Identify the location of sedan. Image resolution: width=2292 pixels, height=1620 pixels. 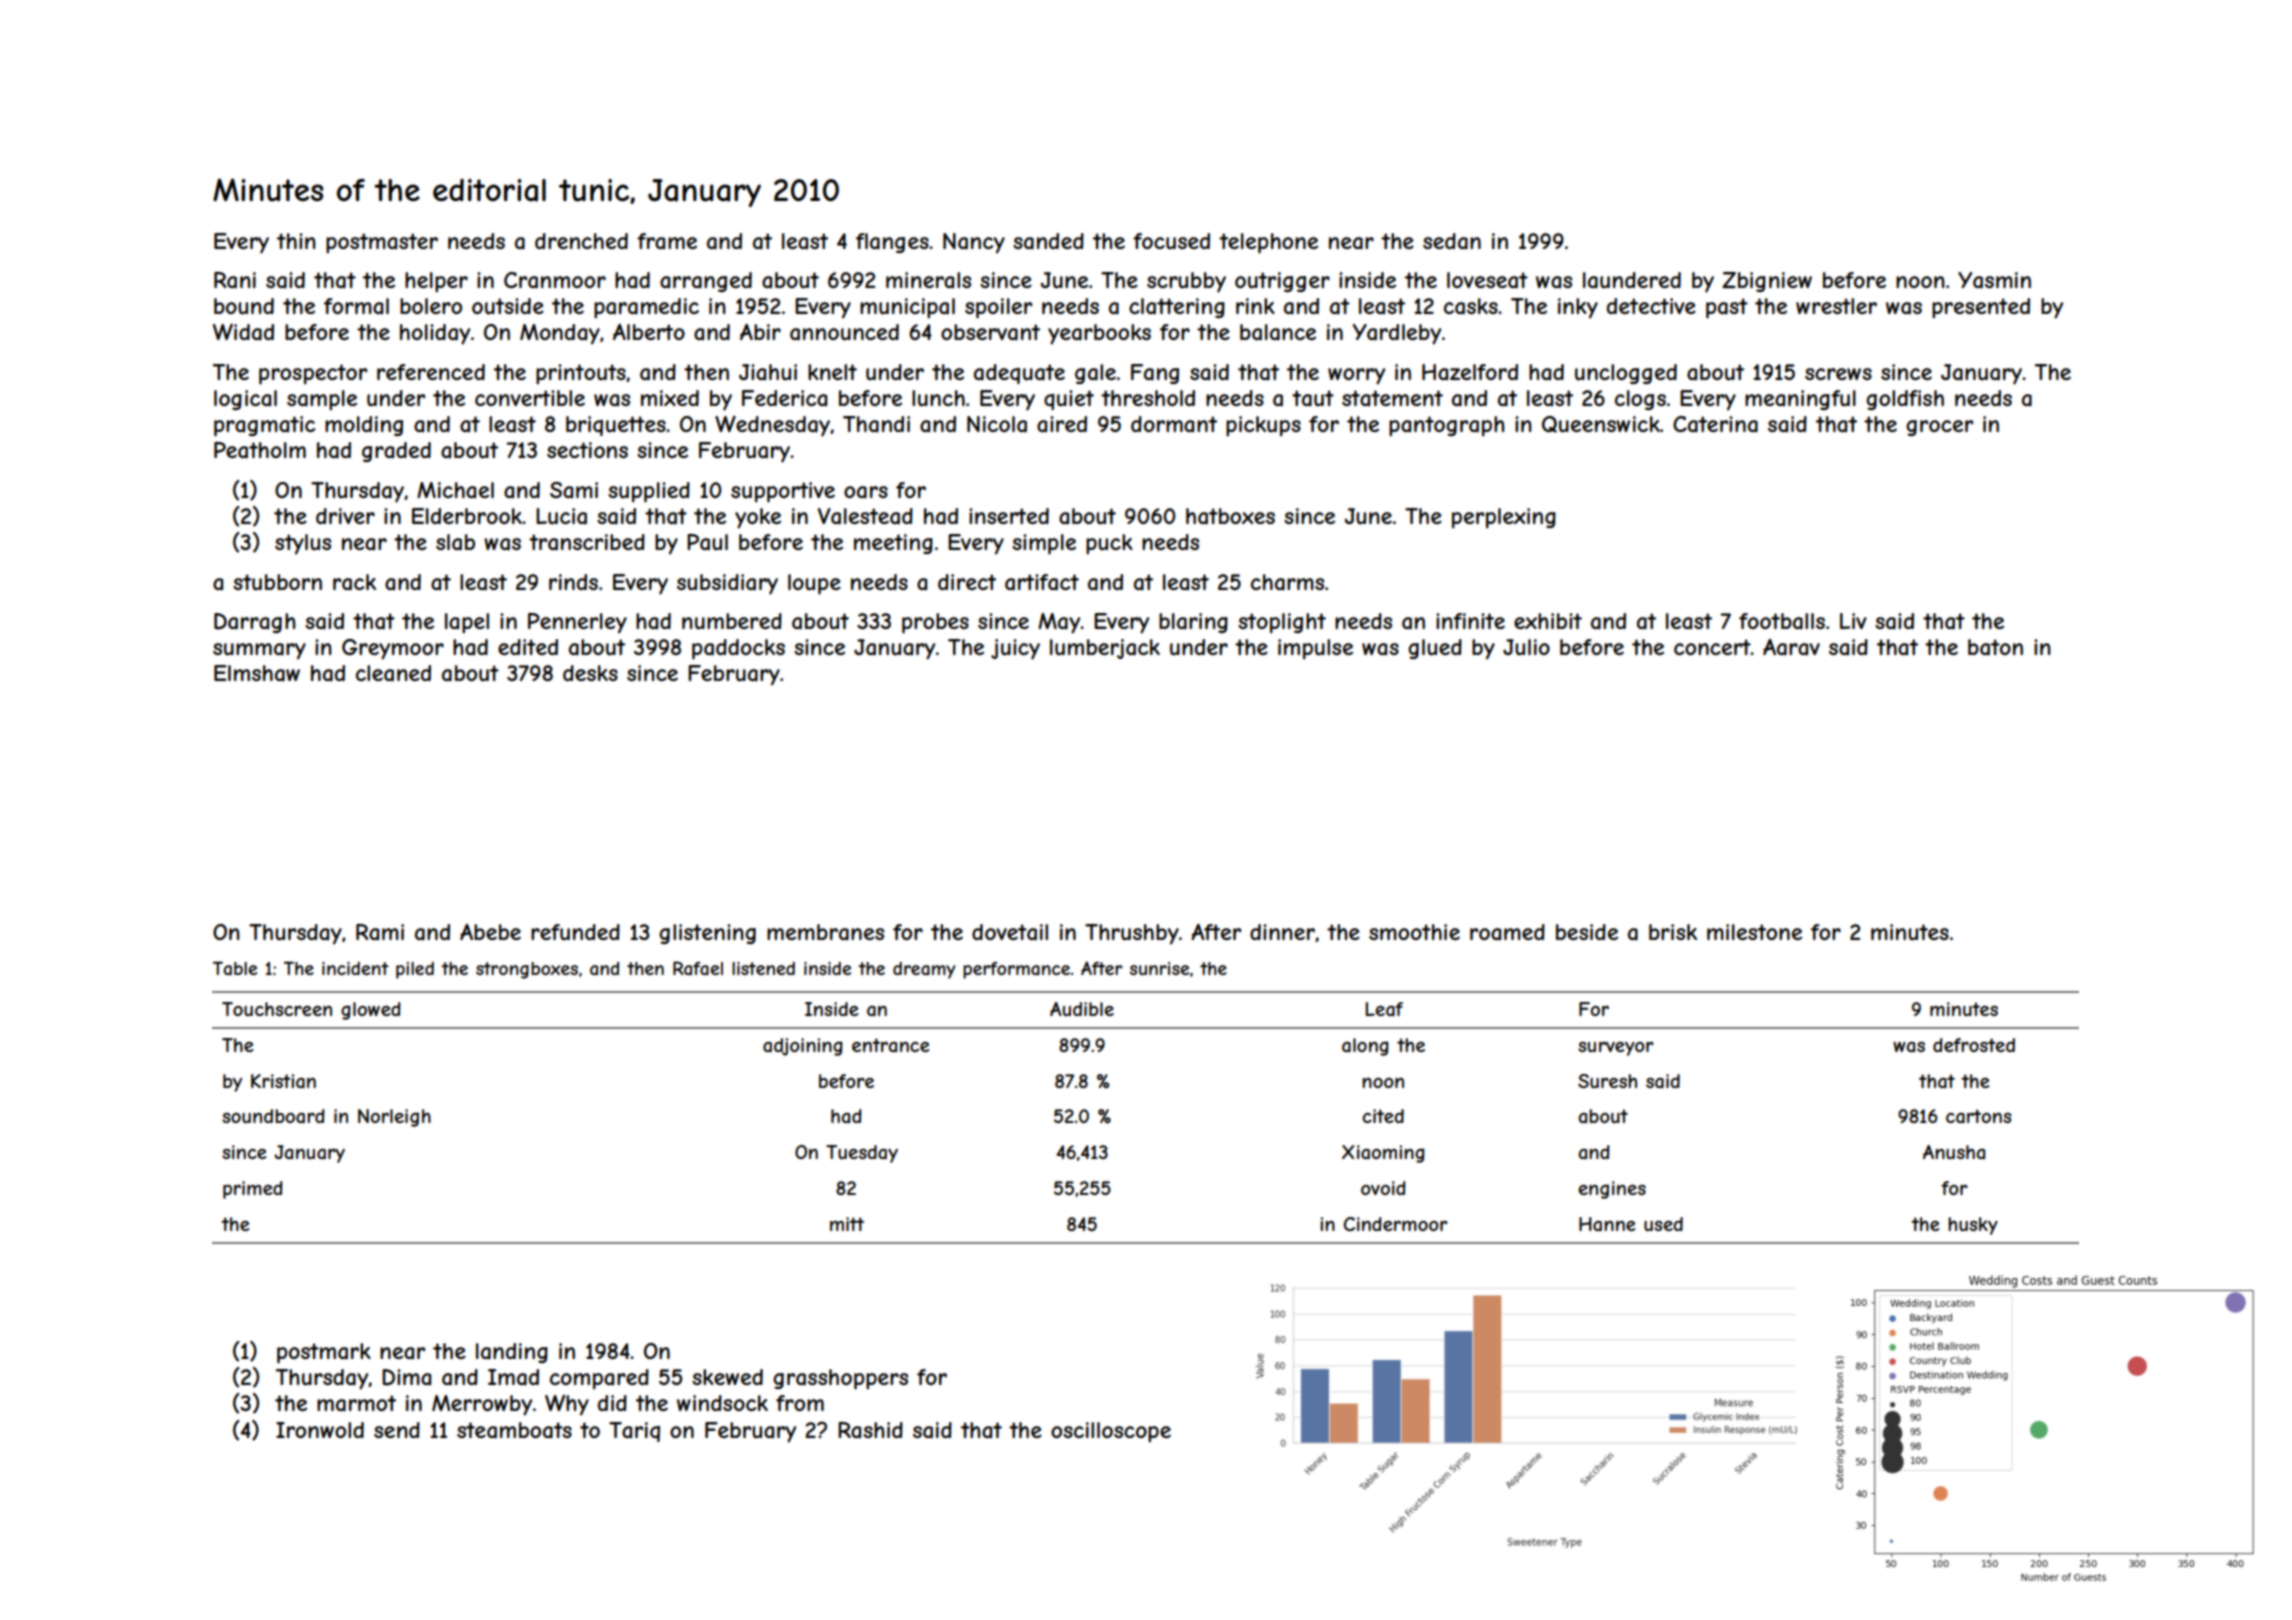
(1452, 241).
